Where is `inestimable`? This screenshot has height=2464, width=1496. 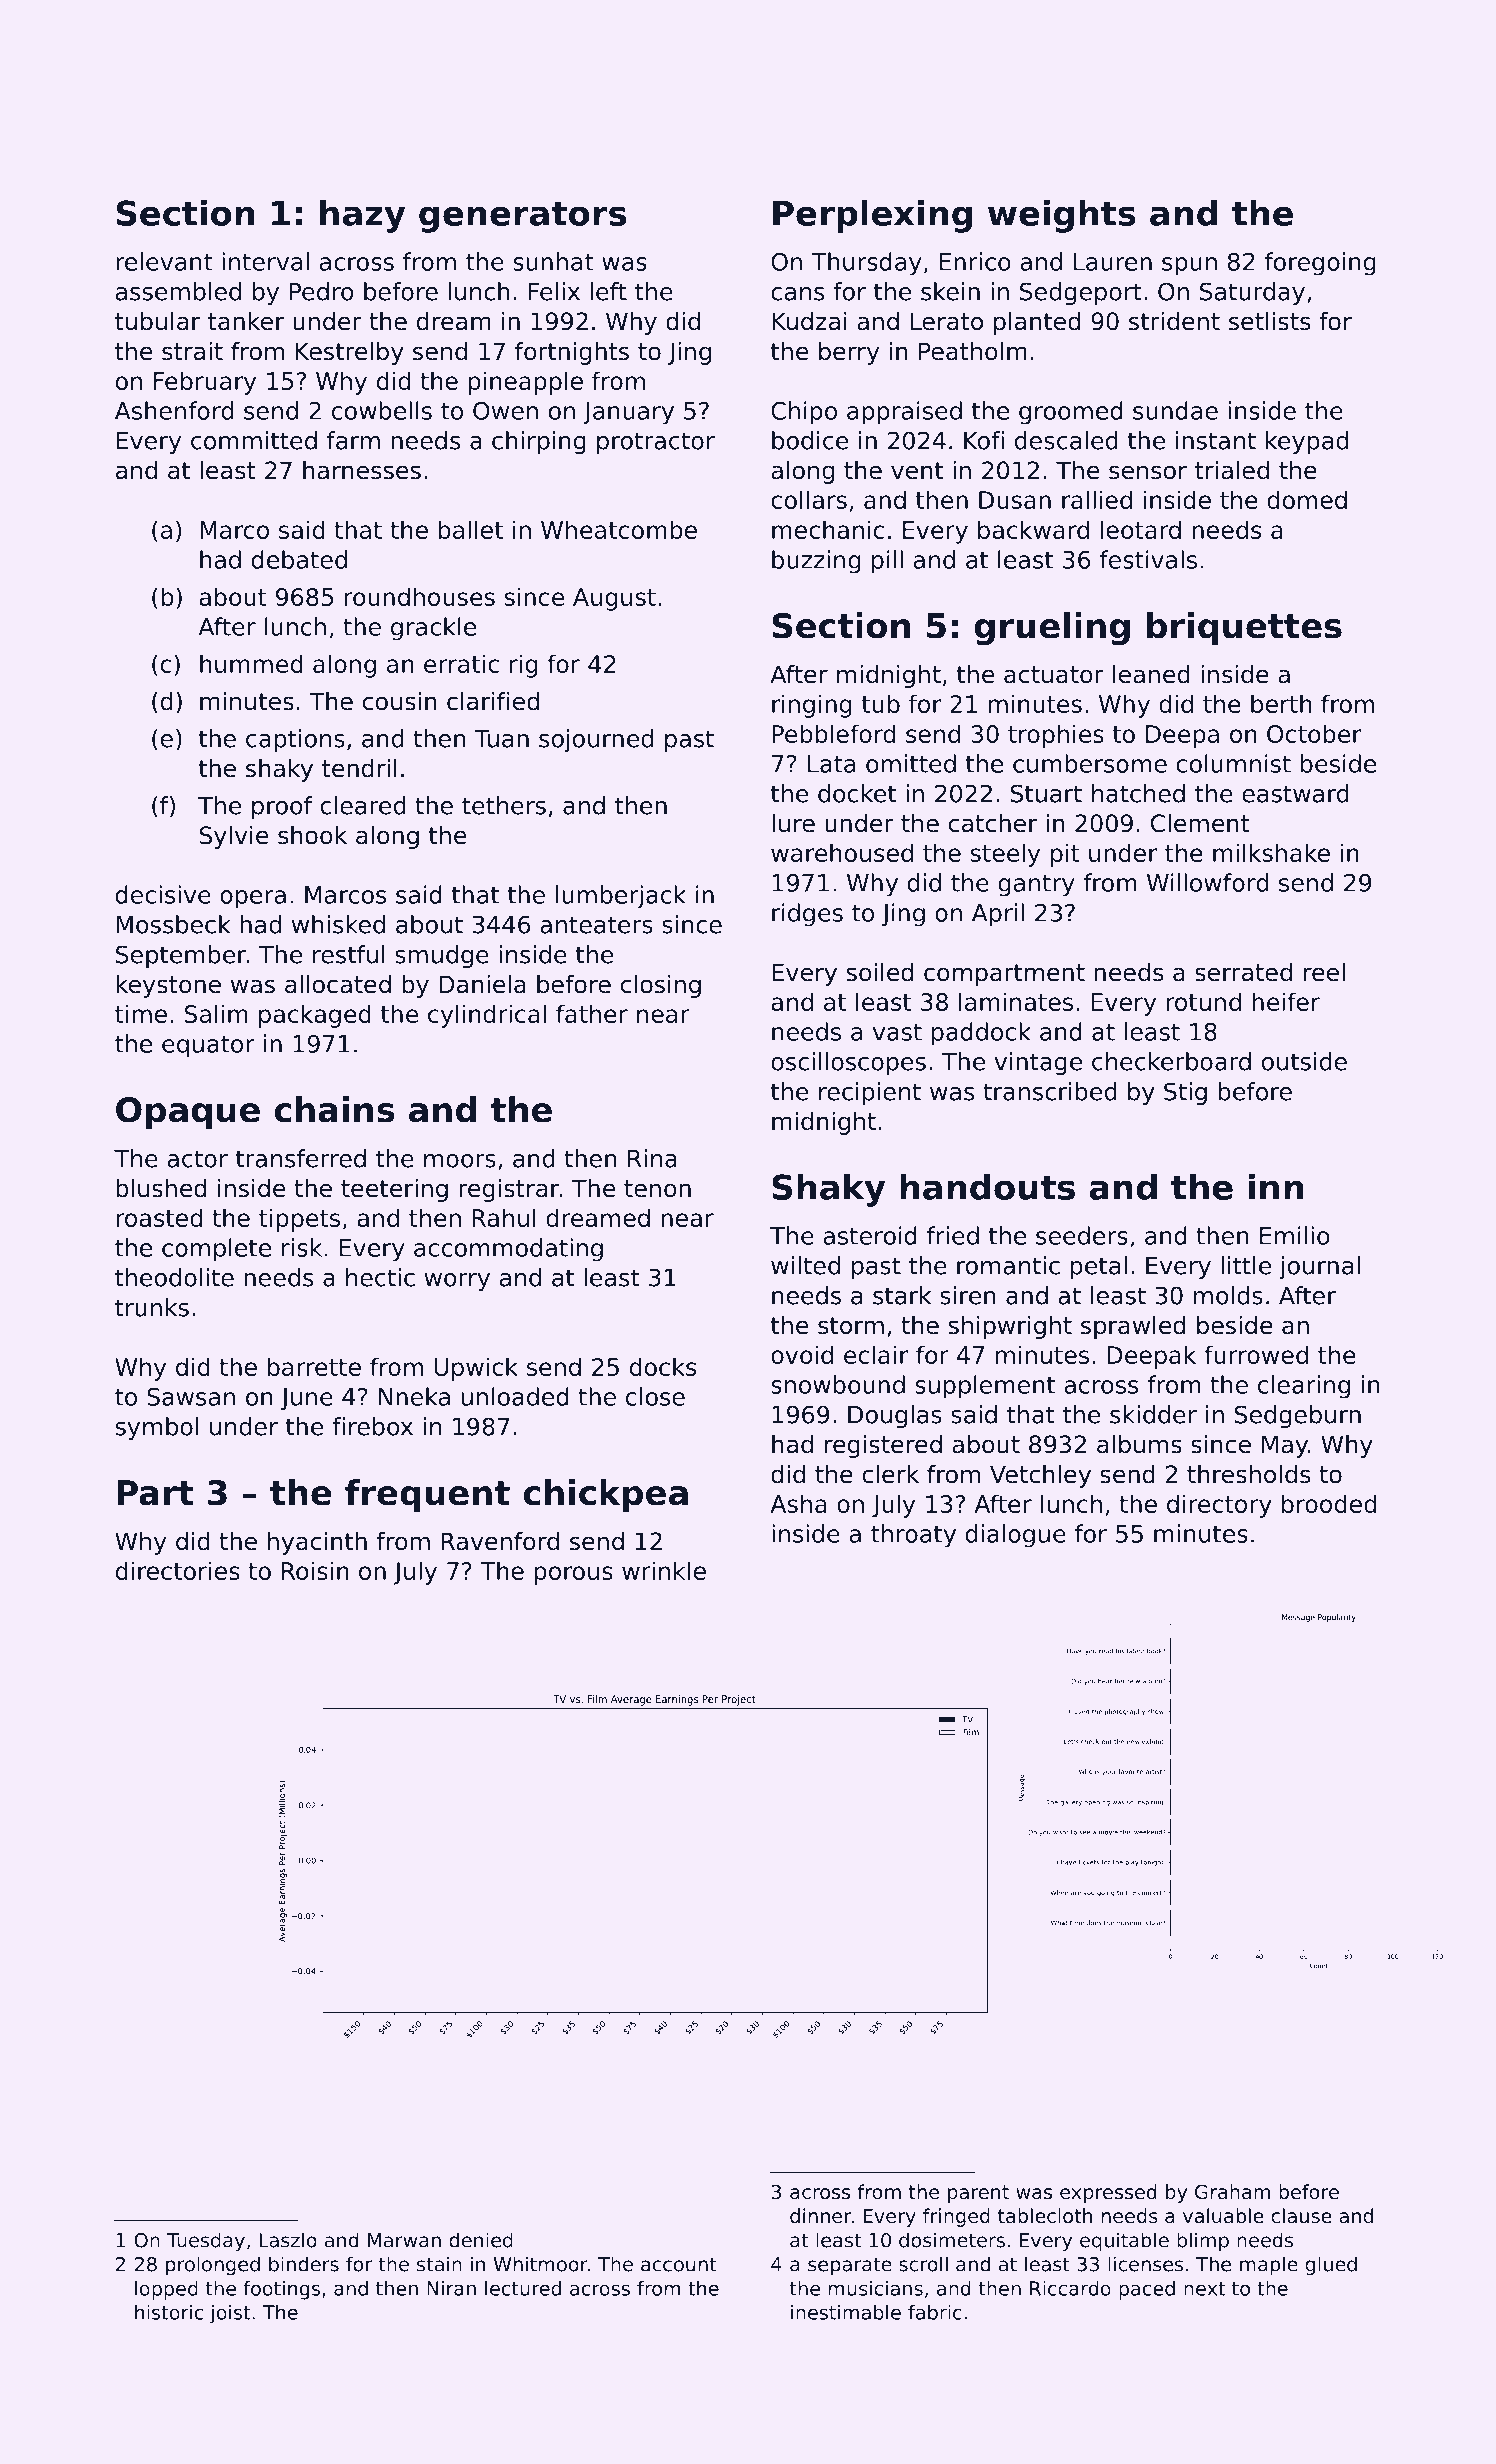
inestimable is located at coordinates (846, 2312).
